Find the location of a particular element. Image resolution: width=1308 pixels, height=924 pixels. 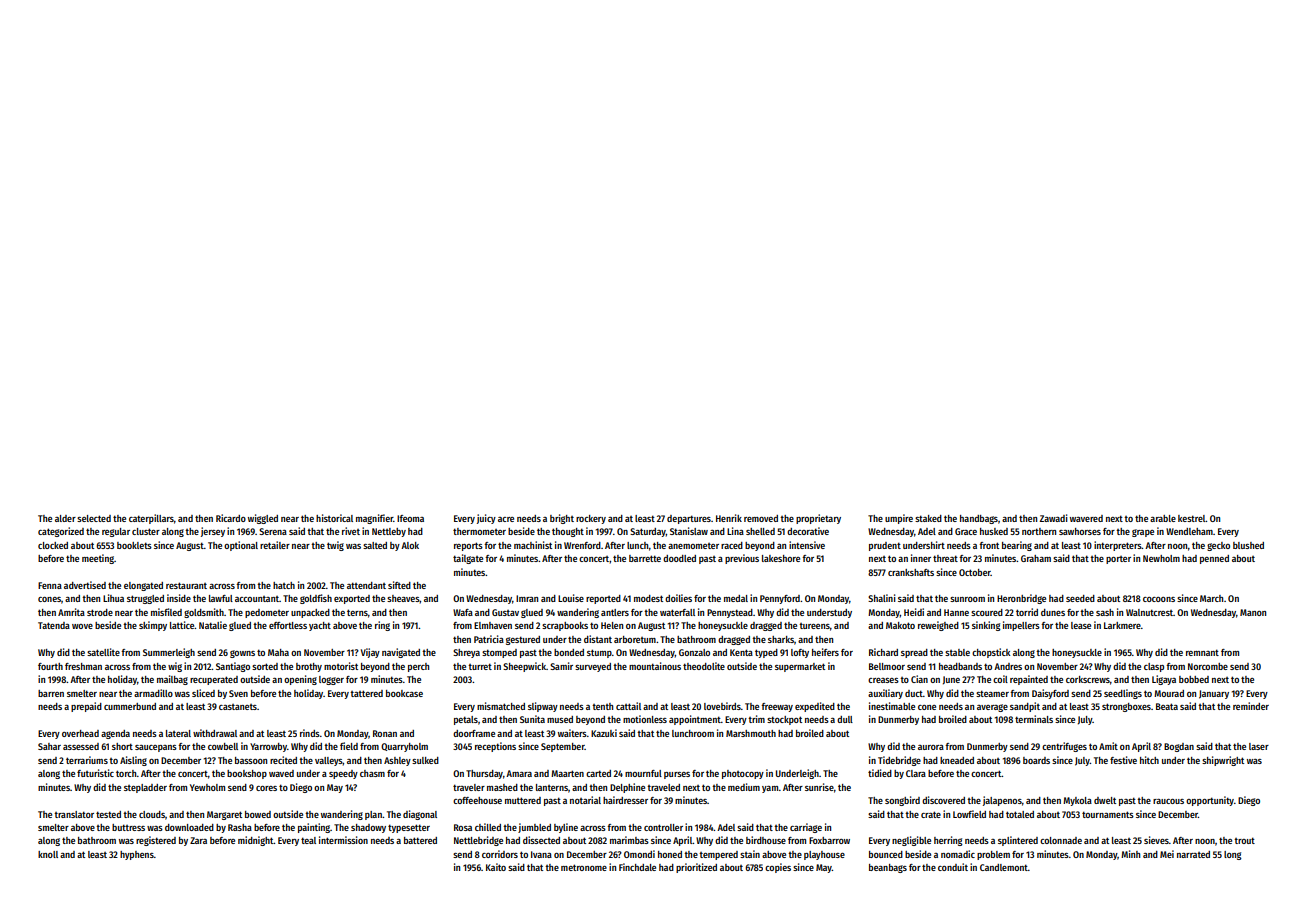

agenda is located at coordinates (115, 734).
